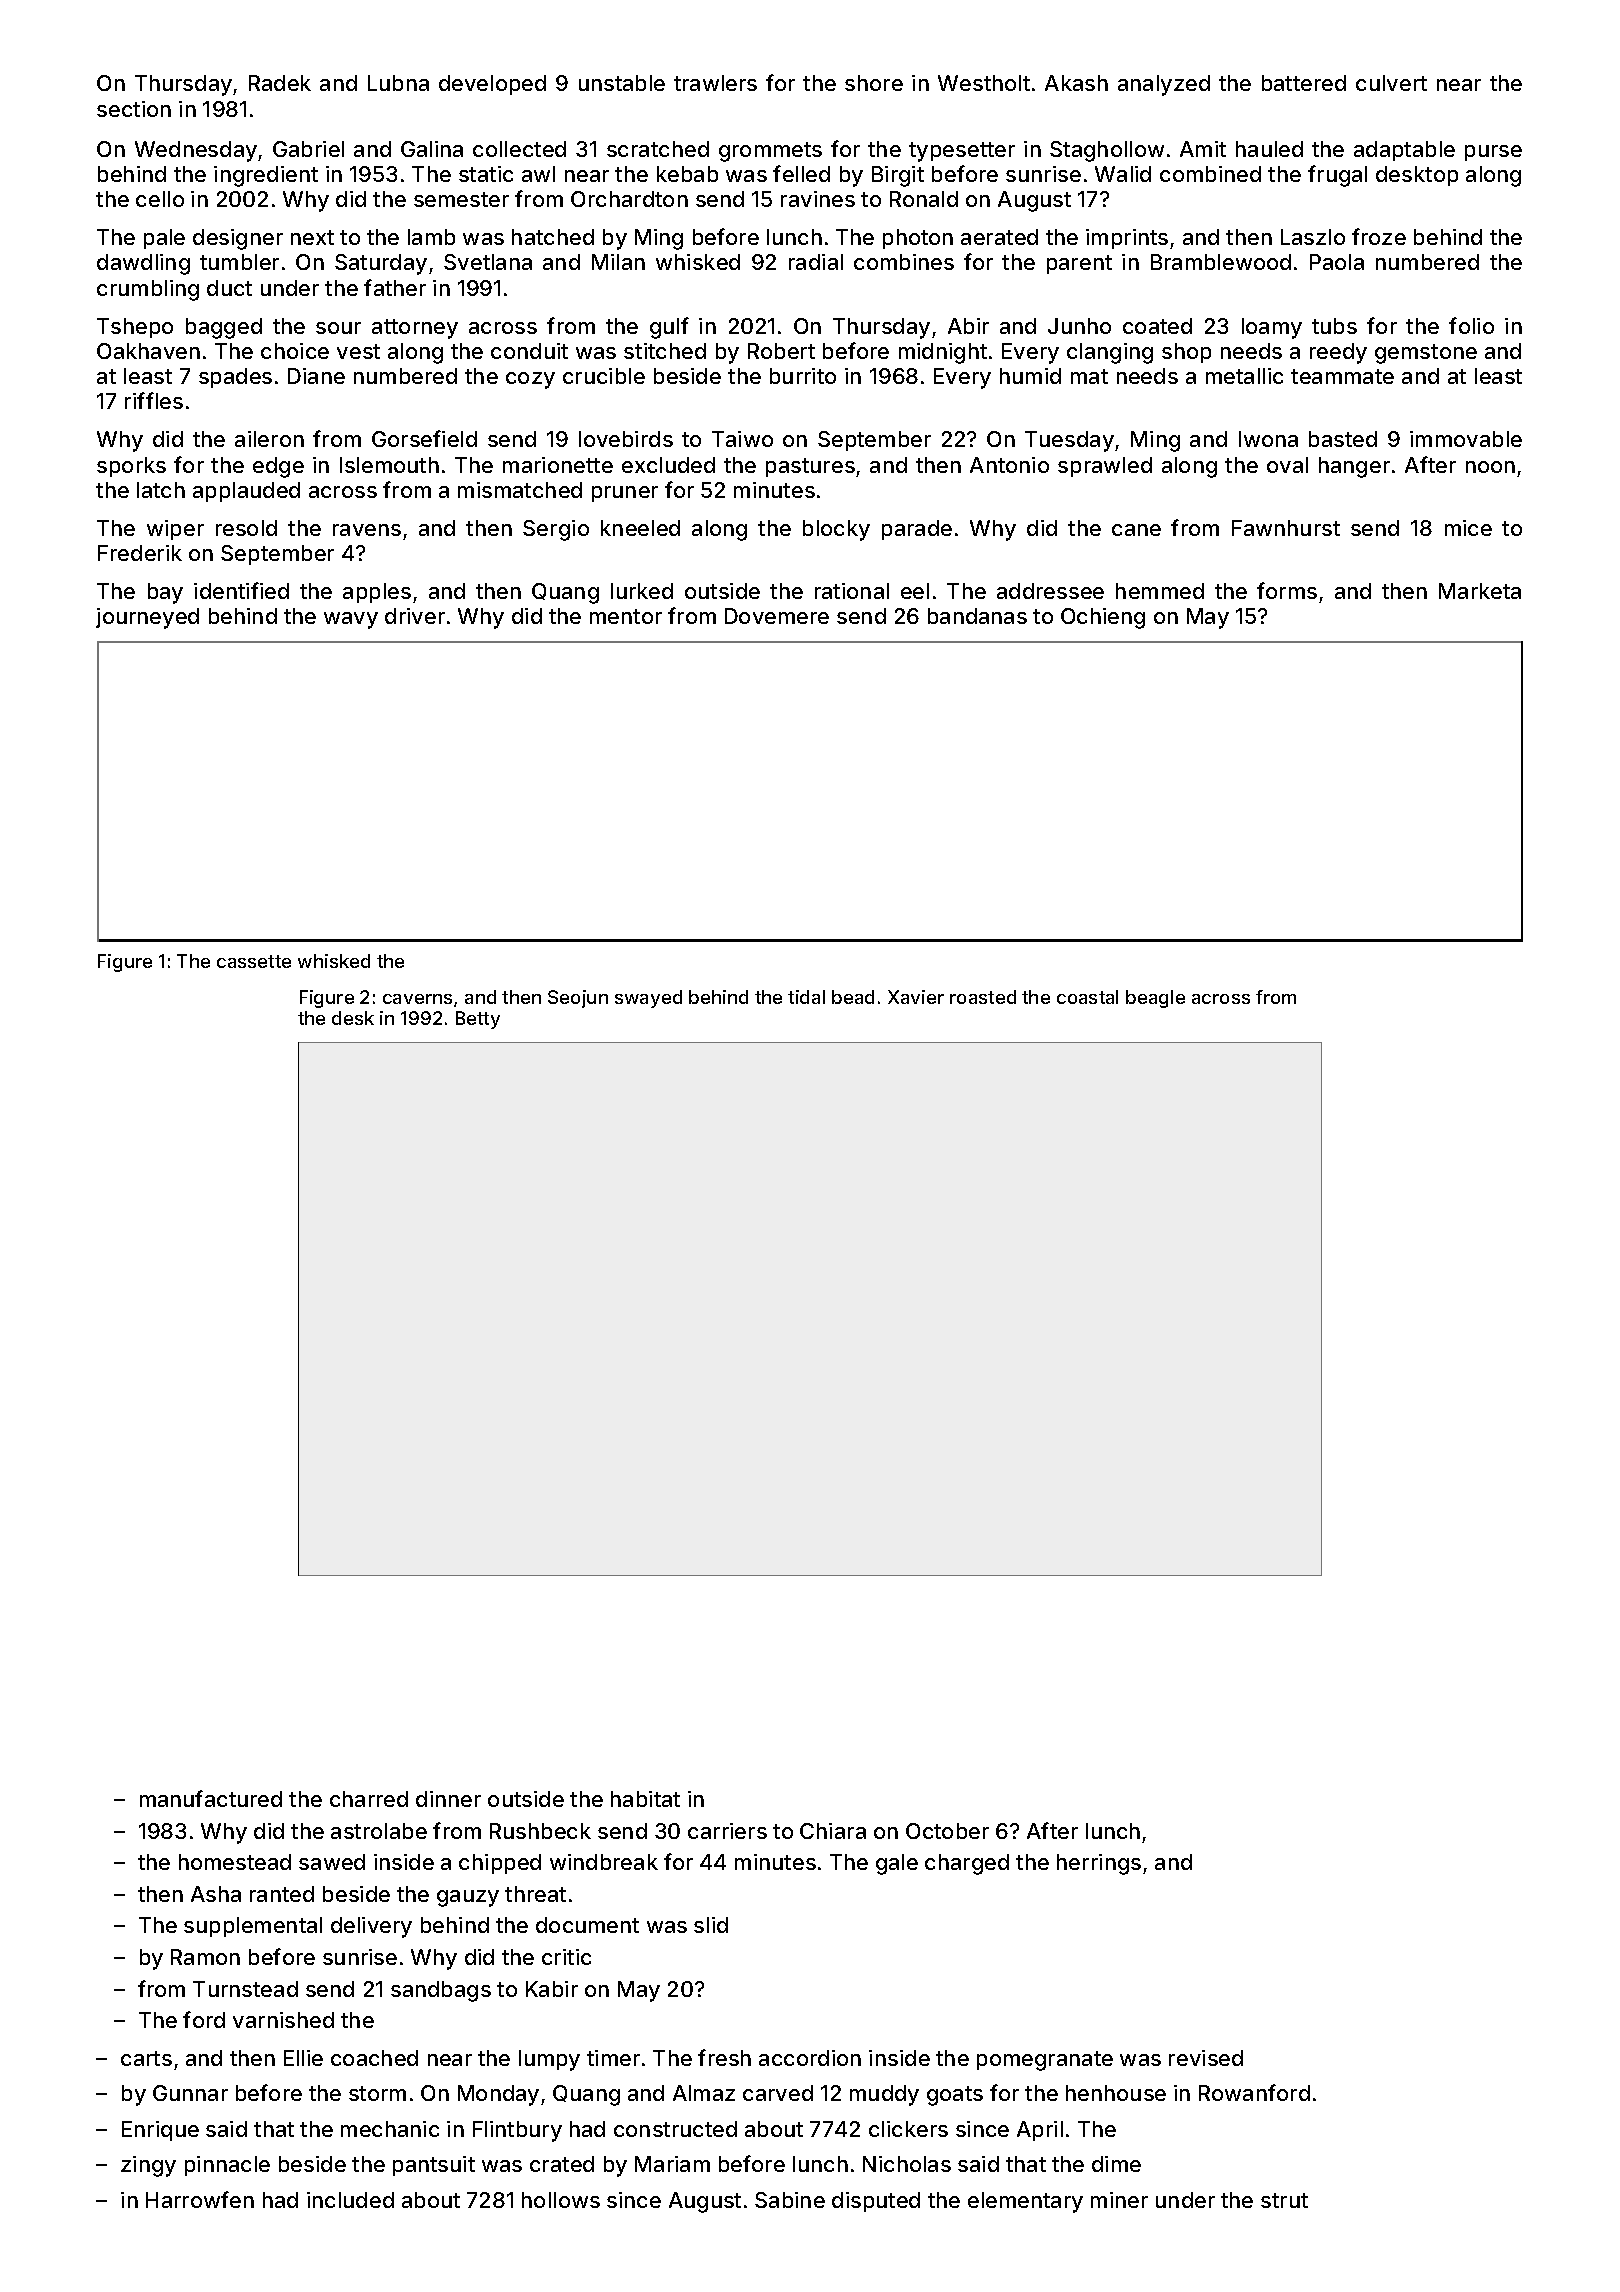  What do you see at coordinates (478, 1020) in the document?
I see `Betty` at bounding box center [478, 1020].
